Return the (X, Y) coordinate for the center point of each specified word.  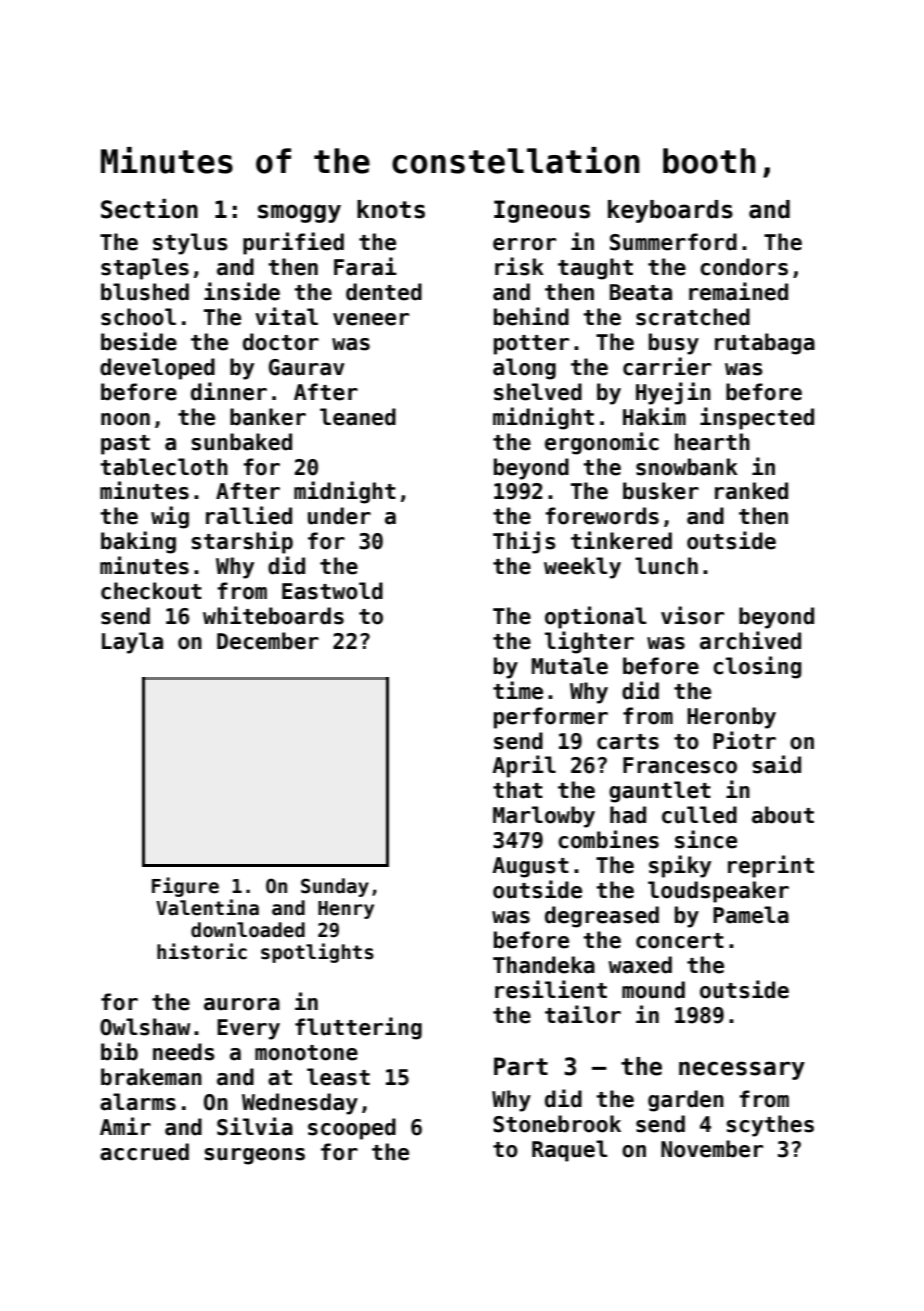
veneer (371, 319)
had (628, 815)
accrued (144, 1152)
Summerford (673, 242)
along (524, 369)
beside (139, 341)
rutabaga (765, 344)
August (530, 867)
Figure (185, 887)
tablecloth (164, 467)
